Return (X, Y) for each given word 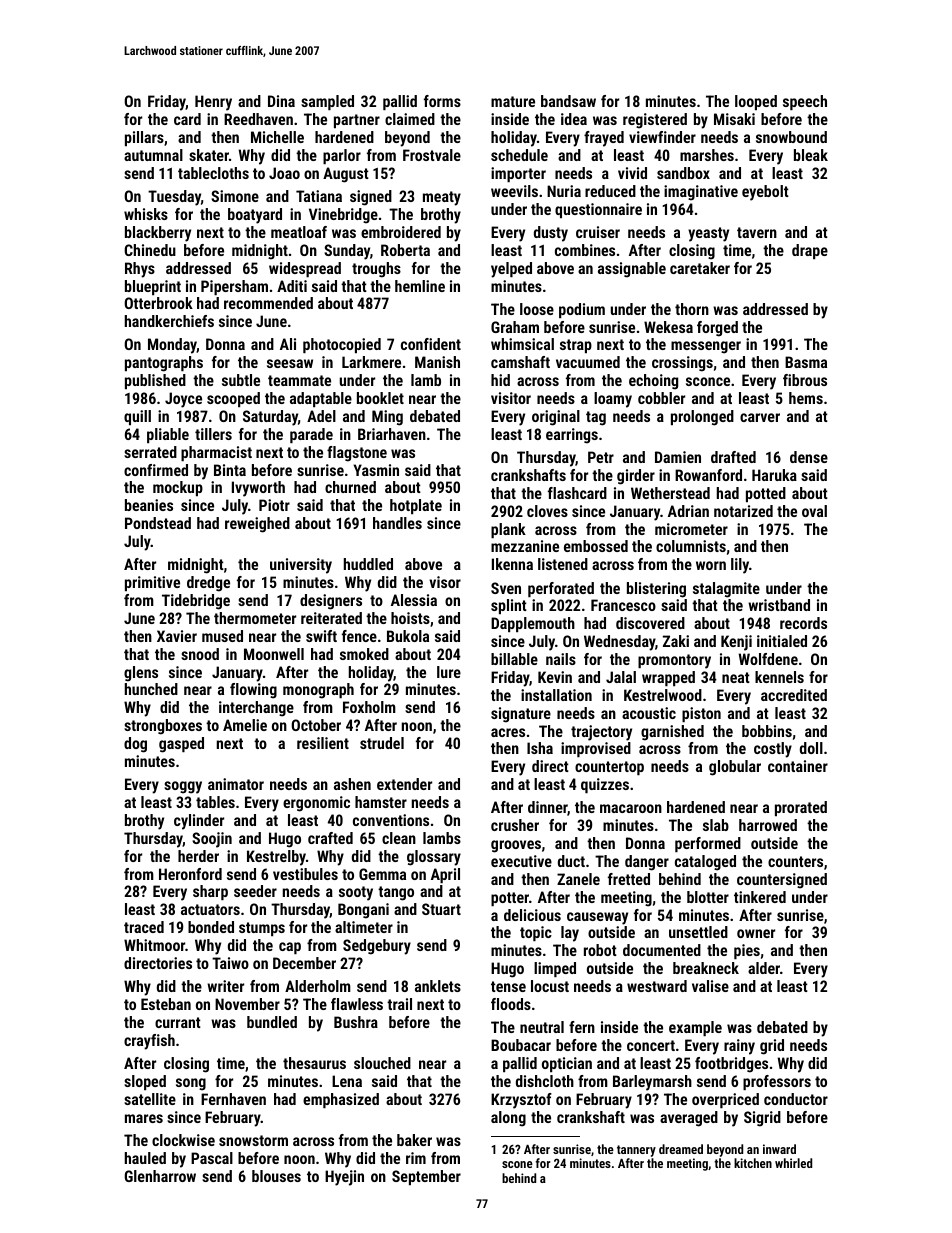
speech (805, 102)
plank (508, 530)
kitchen (753, 1163)
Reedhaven (258, 119)
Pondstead (158, 523)
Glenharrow (160, 1176)
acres (508, 732)
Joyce (183, 400)
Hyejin (344, 1178)
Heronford (190, 874)
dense (809, 457)
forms (442, 101)
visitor (511, 398)
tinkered (760, 897)
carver (760, 417)
